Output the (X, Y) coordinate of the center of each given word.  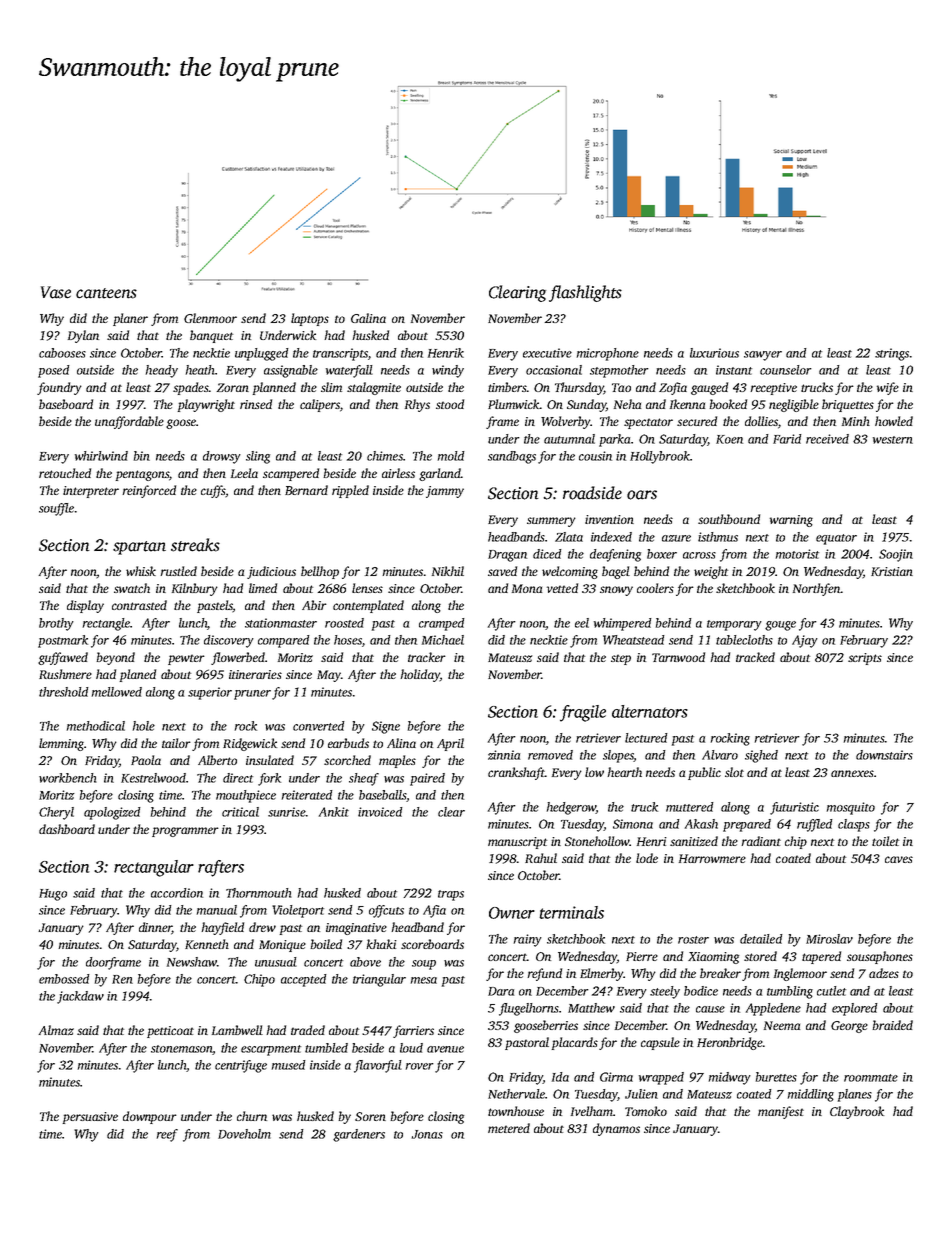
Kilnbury (195, 589)
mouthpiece (246, 796)
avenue (445, 1049)
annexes (852, 773)
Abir (314, 605)
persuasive (90, 1118)
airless (398, 473)
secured (697, 421)
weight (711, 572)
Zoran (233, 387)
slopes (618, 756)
